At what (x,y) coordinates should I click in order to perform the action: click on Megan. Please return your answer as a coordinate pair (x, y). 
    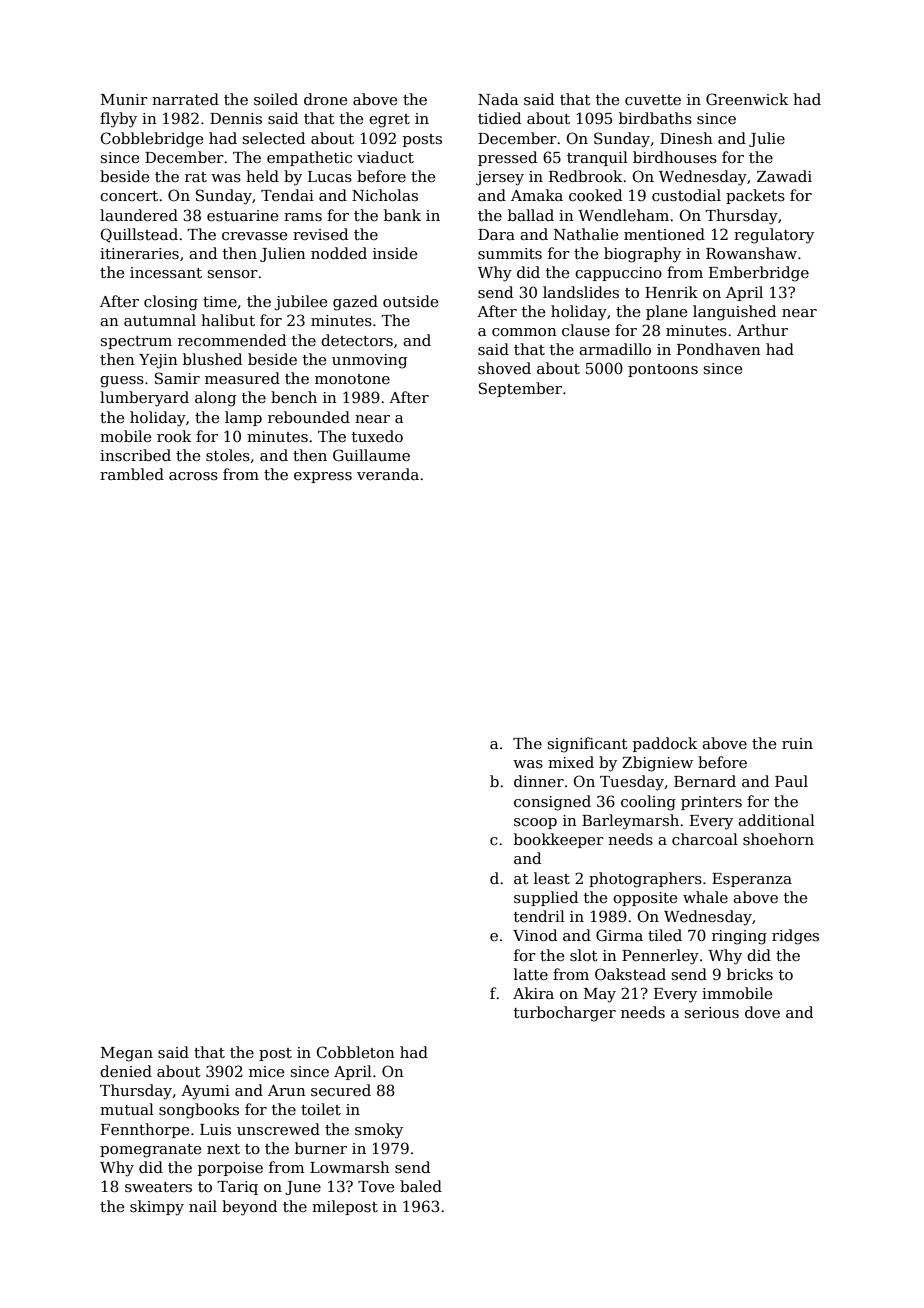
    Looking at the image, I should click on (127, 1054).
